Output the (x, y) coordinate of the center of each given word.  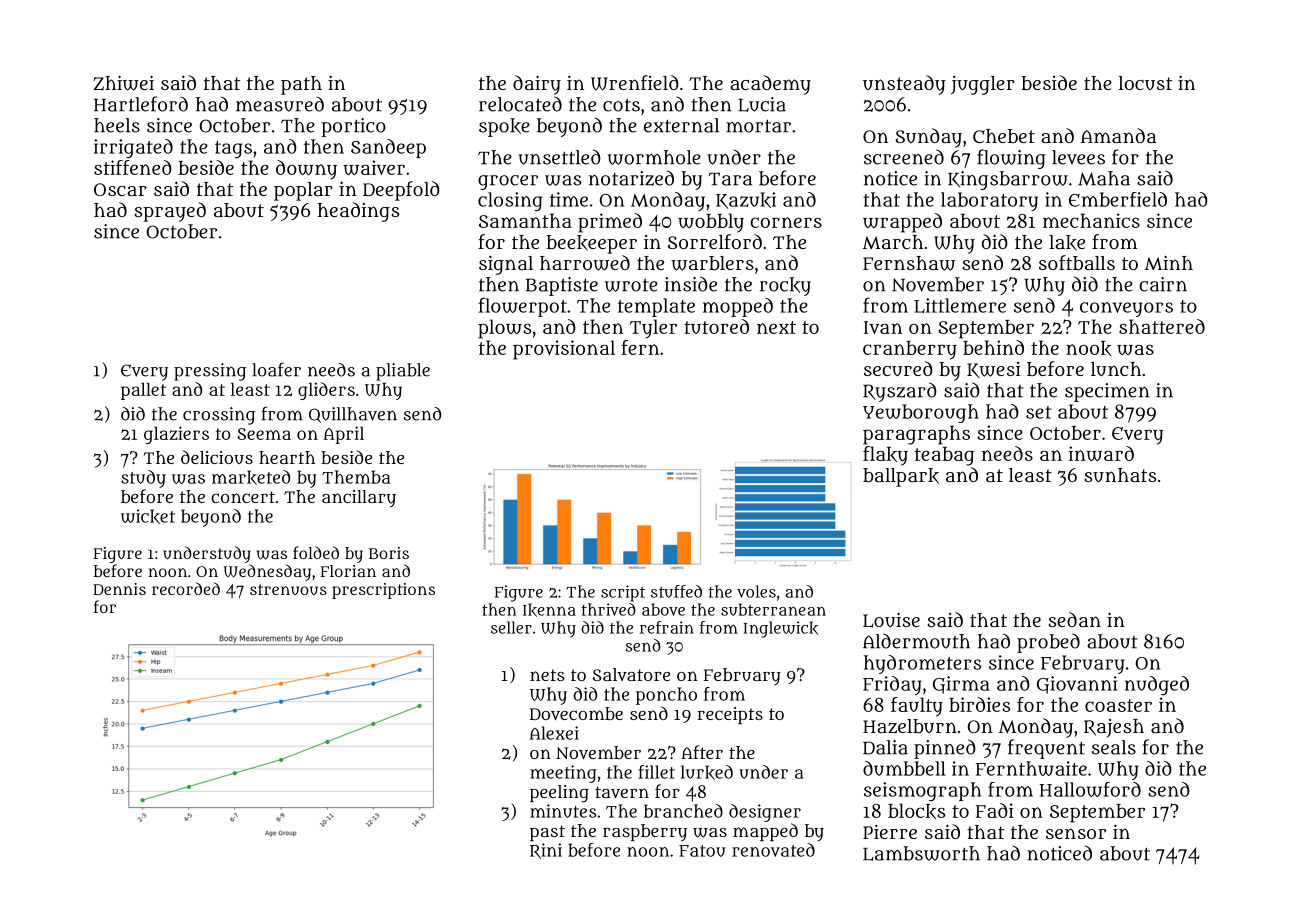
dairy (537, 85)
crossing (219, 416)
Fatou (702, 851)
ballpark (901, 477)
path (301, 85)
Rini (546, 851)
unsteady (904, 85)
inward (1101, 453)
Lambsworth (921, 853)
